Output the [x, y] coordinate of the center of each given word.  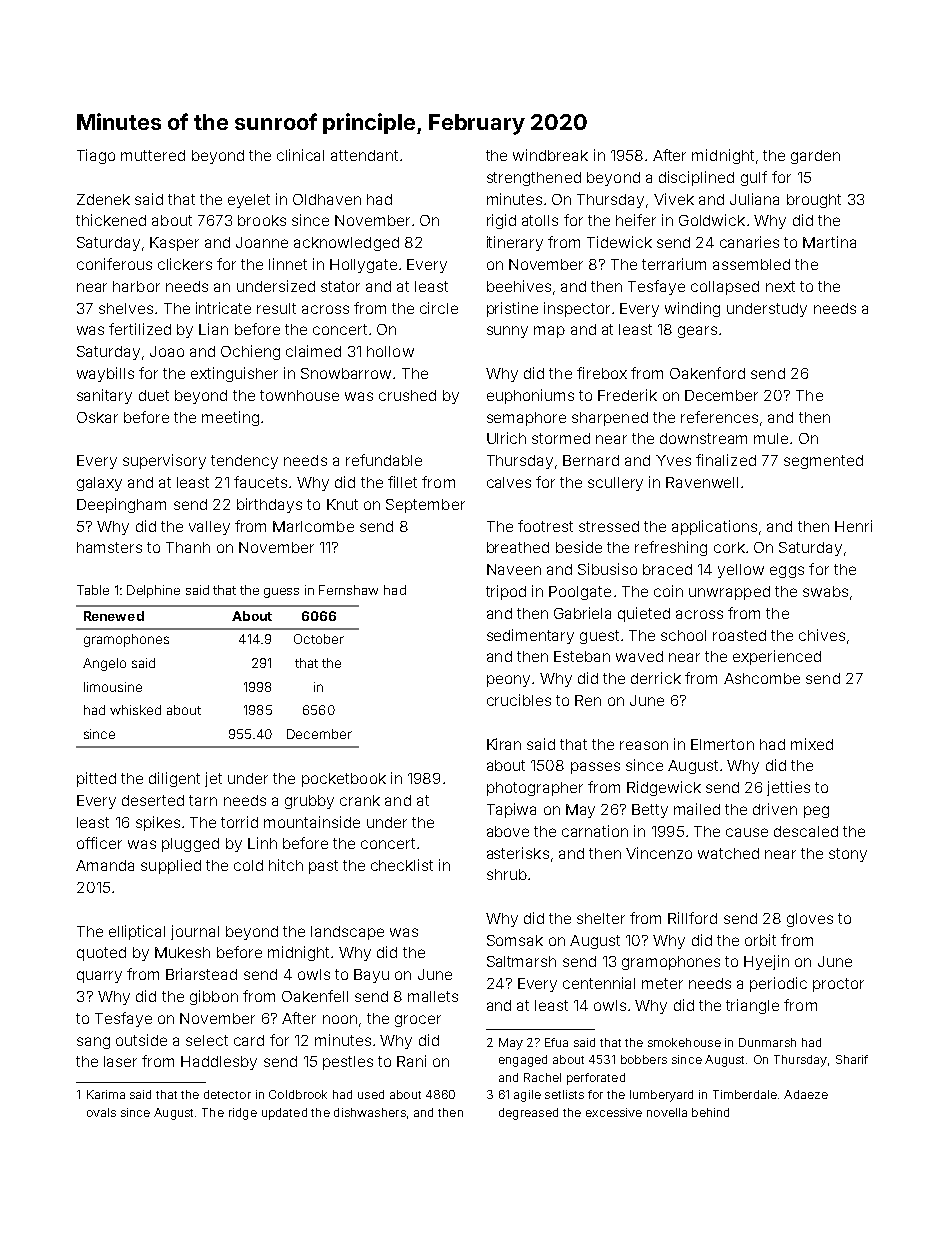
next [780, 286]
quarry [99, 977]
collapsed [725, 288]
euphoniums [530, 396]
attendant [364, 155]
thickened [111, 220]
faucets [260, 482]
